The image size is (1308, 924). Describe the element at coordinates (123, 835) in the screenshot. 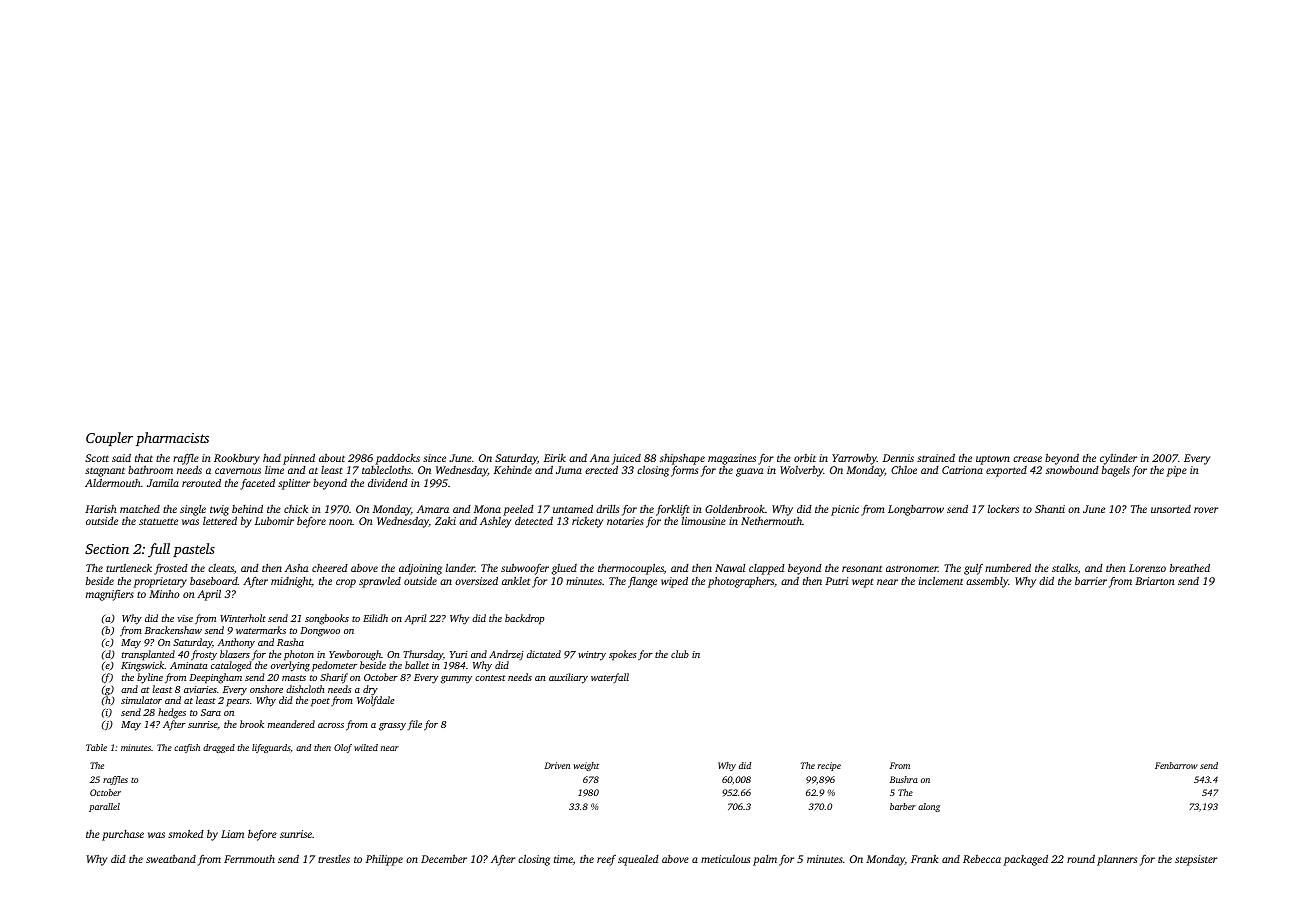

I see `purchase` at that location.
